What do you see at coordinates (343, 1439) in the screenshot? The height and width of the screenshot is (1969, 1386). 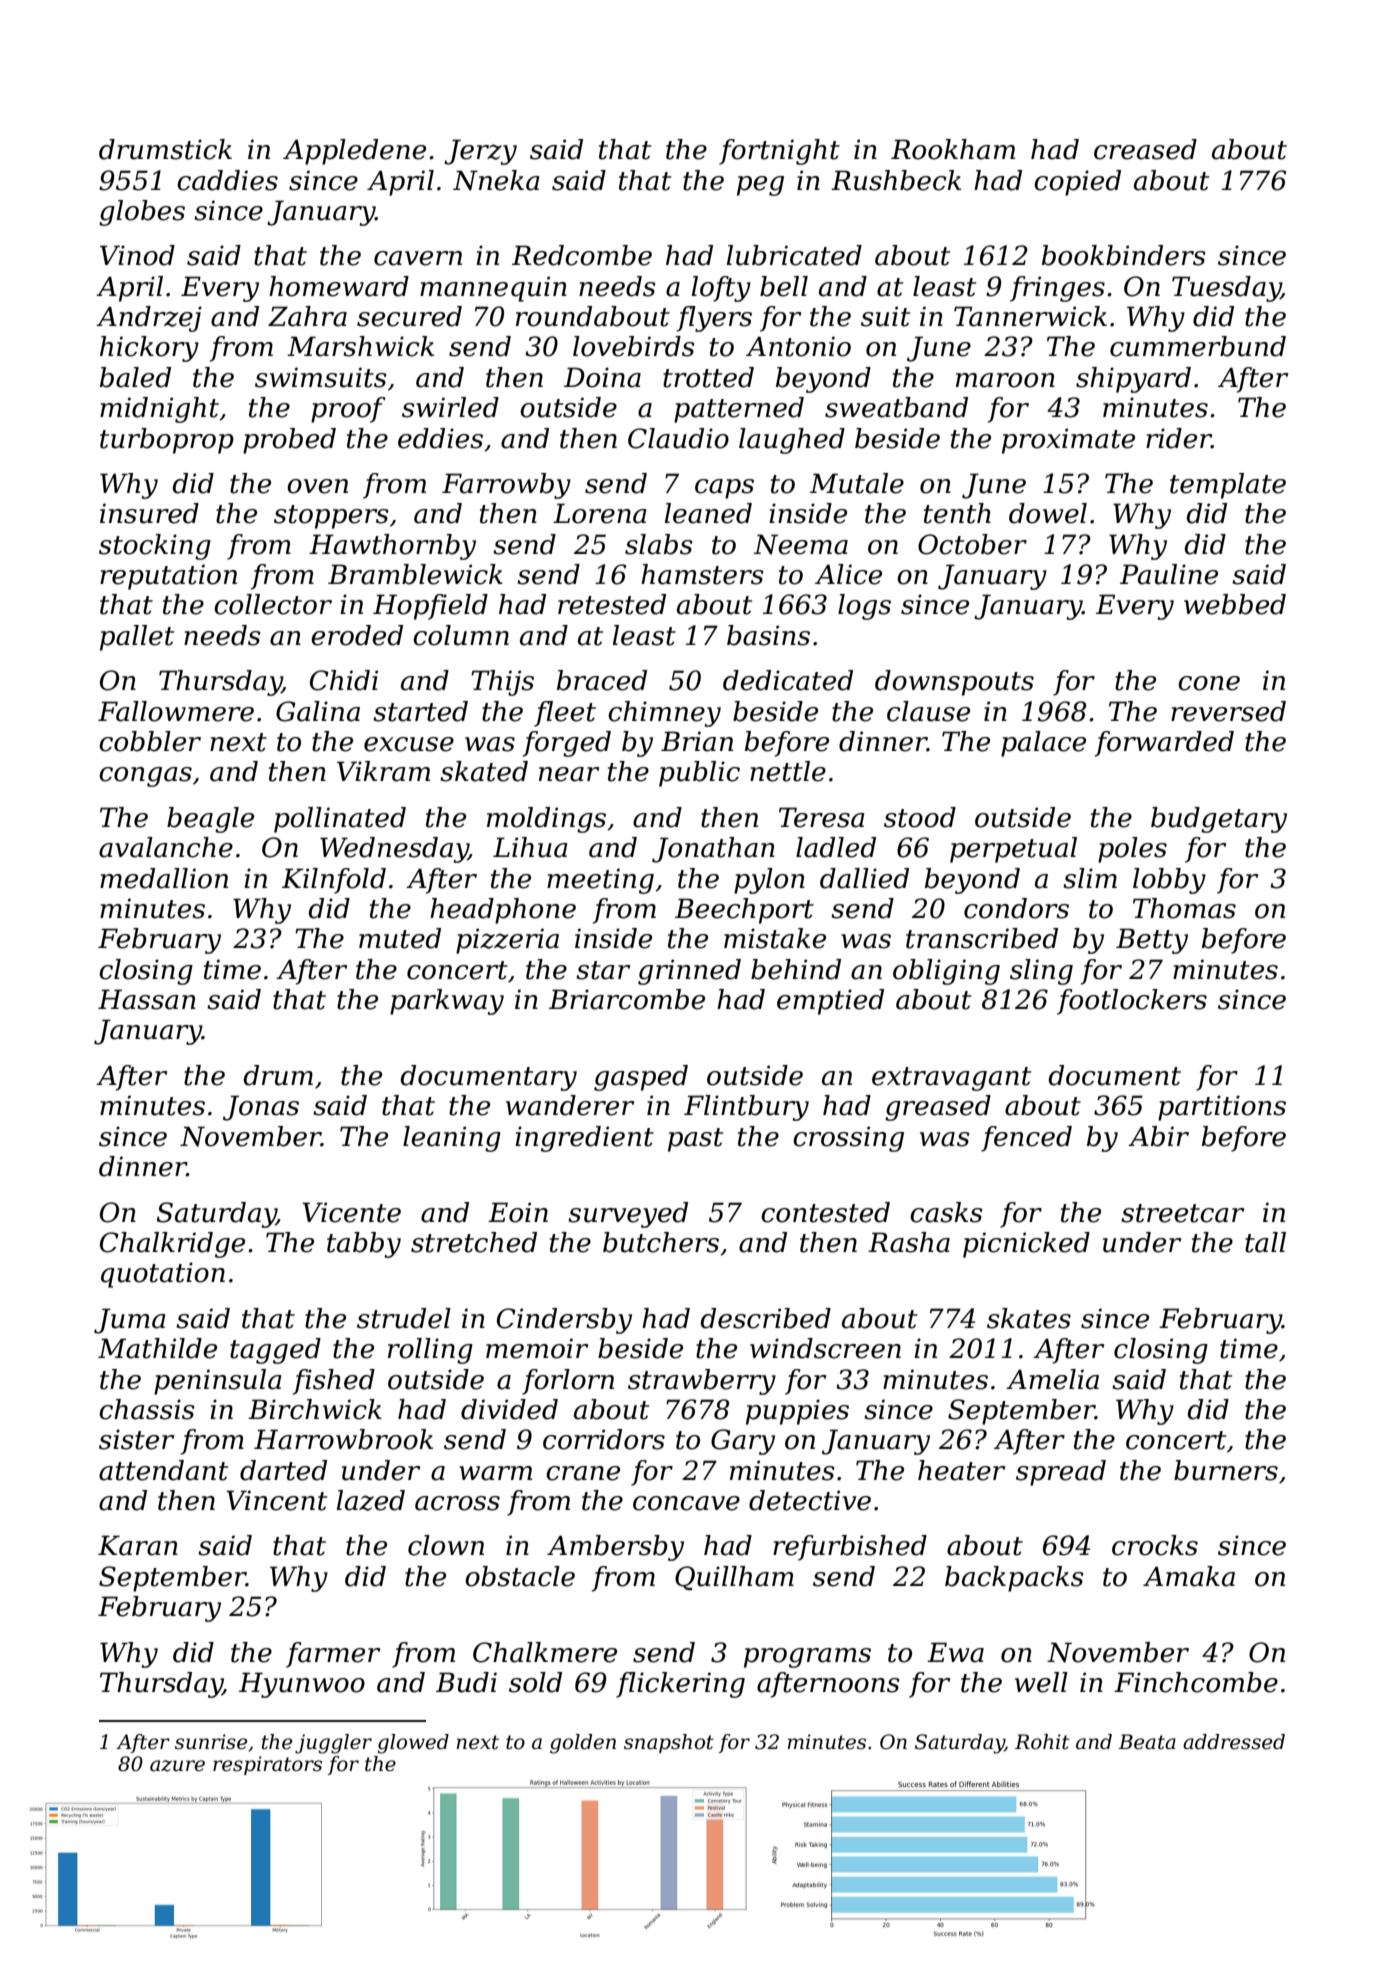 I see `Harrowbrook` at bounding box center [343, 1439].
